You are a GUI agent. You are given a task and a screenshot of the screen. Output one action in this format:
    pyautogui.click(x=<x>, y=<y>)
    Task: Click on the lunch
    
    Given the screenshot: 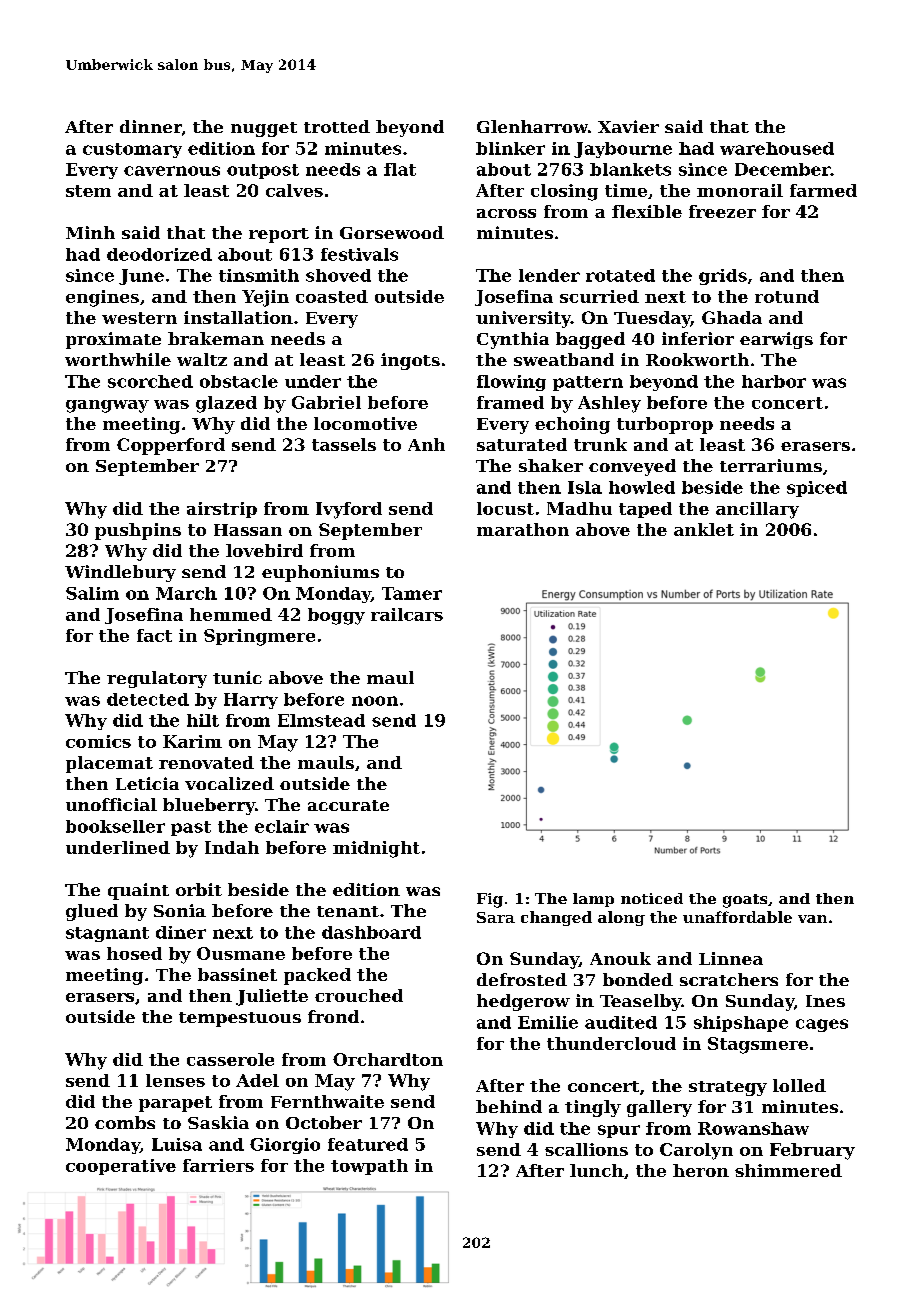 What is the action you would take?
    pyautogui.click(x=597, y=1170)
